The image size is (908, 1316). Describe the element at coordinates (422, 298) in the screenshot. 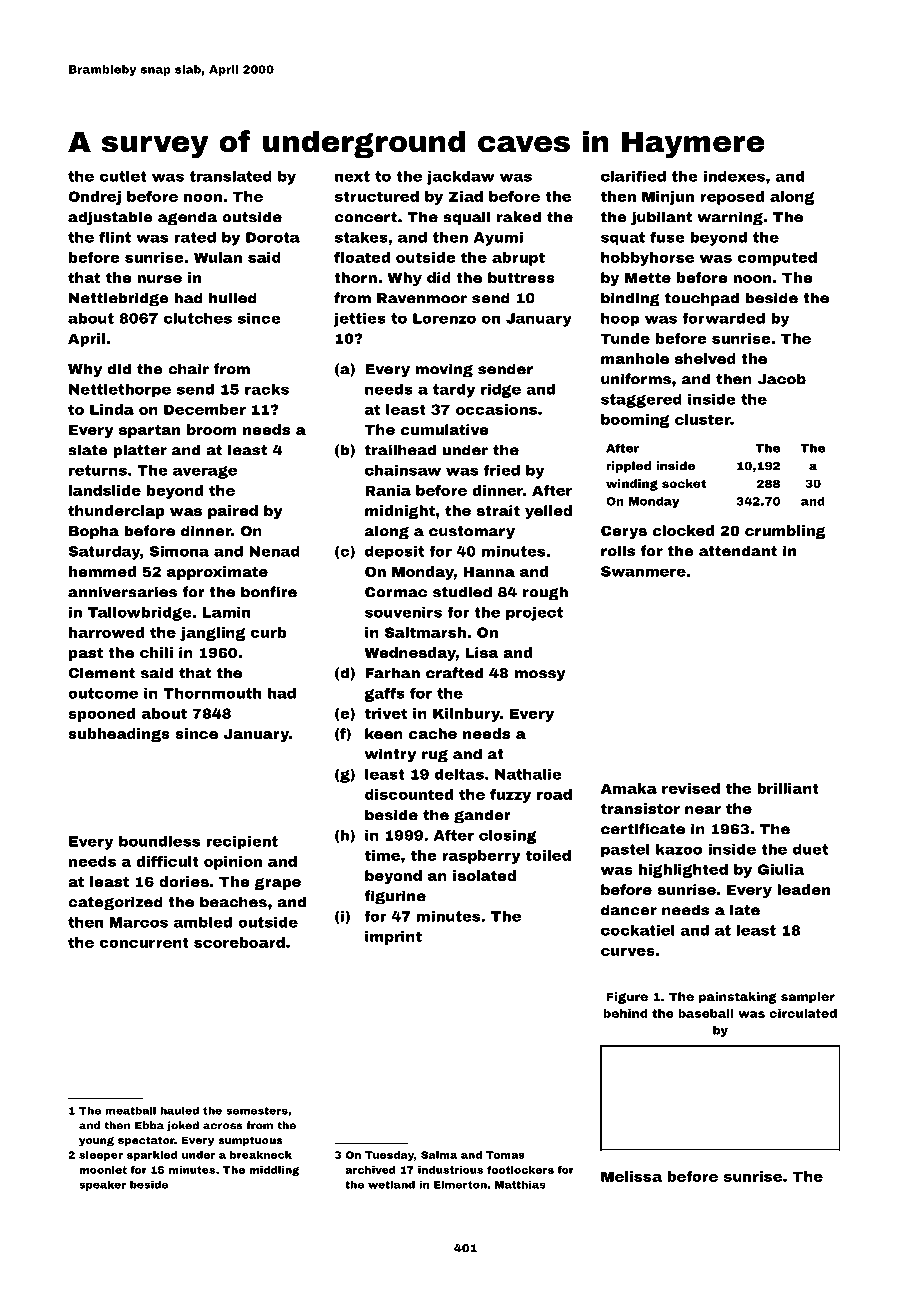

I see `Ravenmoor` at that location.
